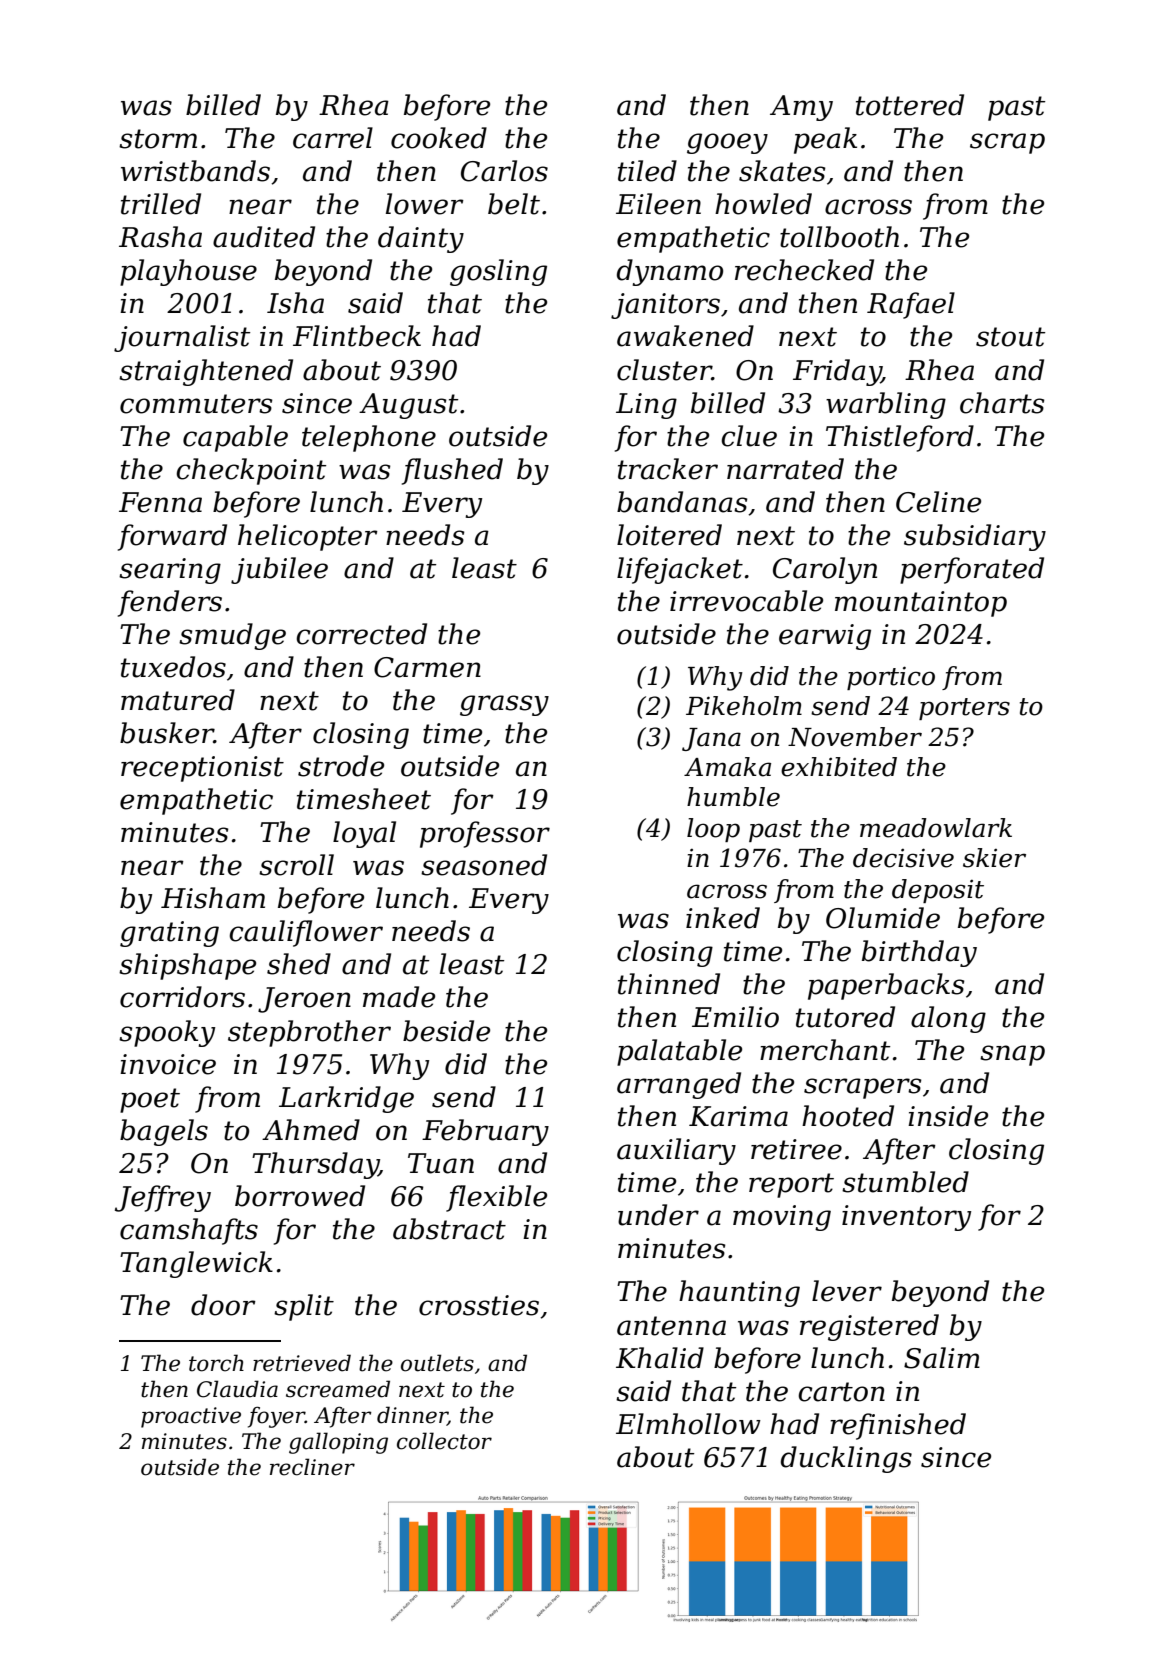  I want to click on Carlos, so click(504, 171).
